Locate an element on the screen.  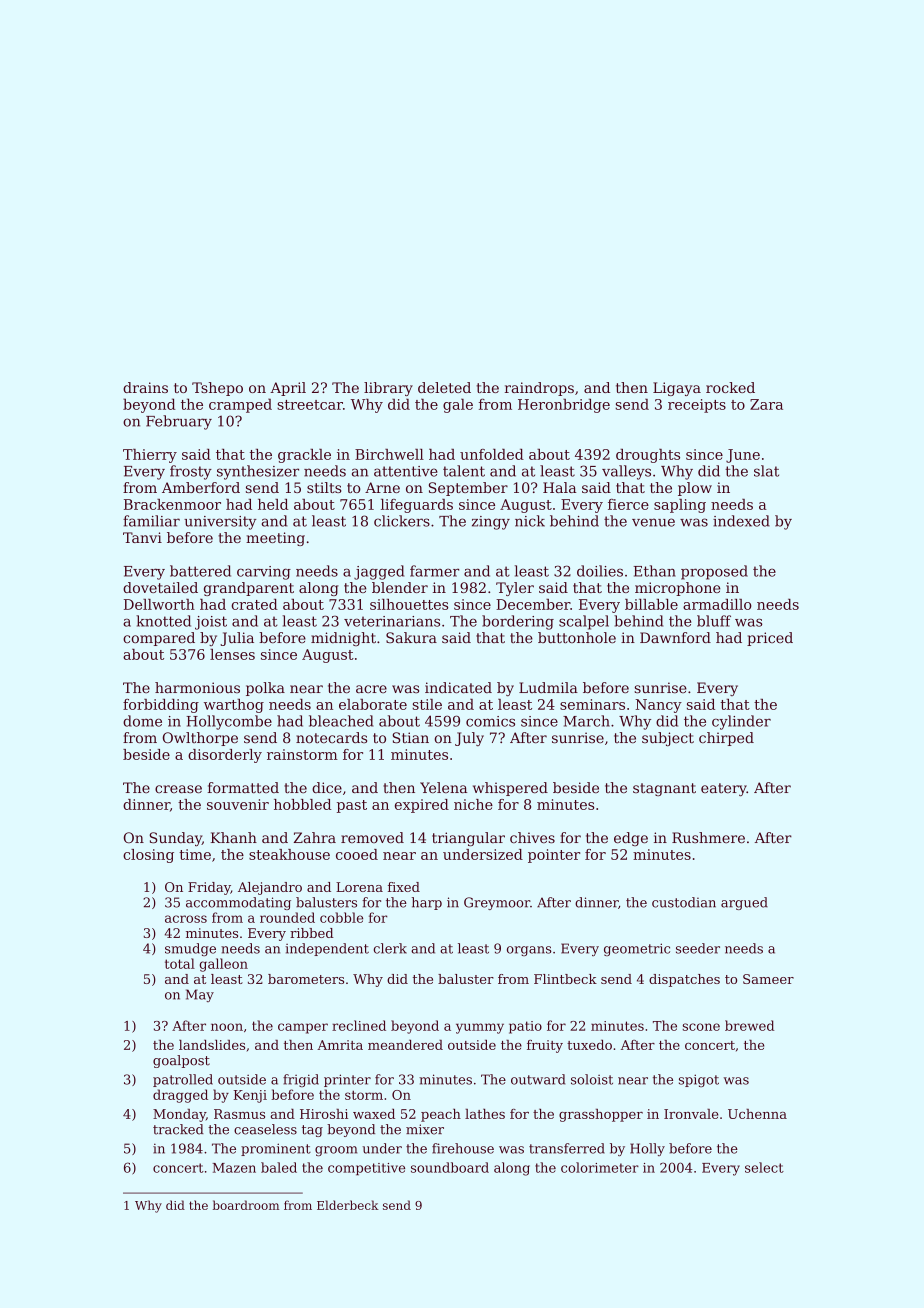
fixed is located at coordinates (404, 887).
